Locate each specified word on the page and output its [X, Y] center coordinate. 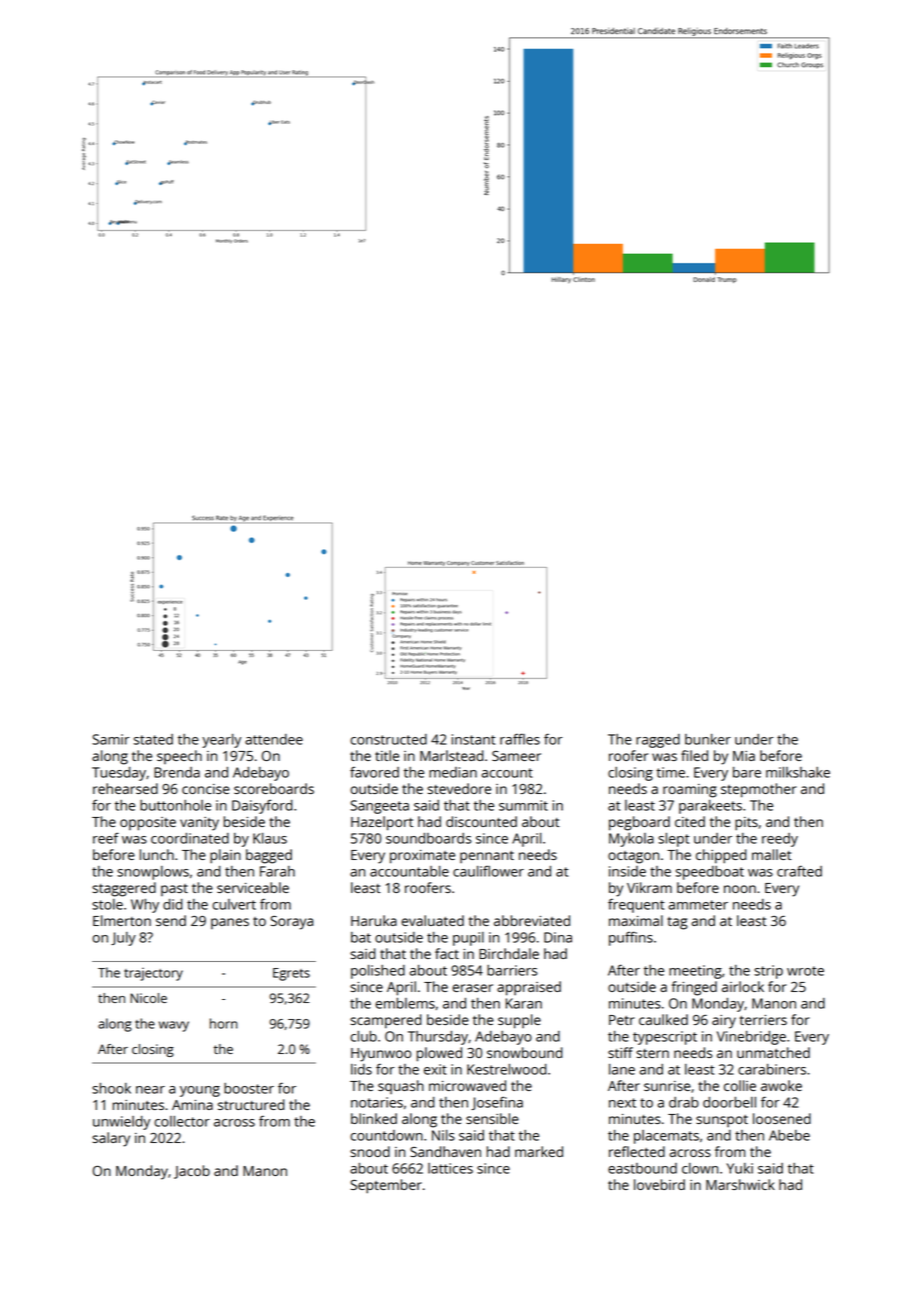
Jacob [192, 1172]
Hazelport [382, 823]
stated [153, 739]
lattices [450, 1168]
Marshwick [740, 1184]
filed [694, 755]
